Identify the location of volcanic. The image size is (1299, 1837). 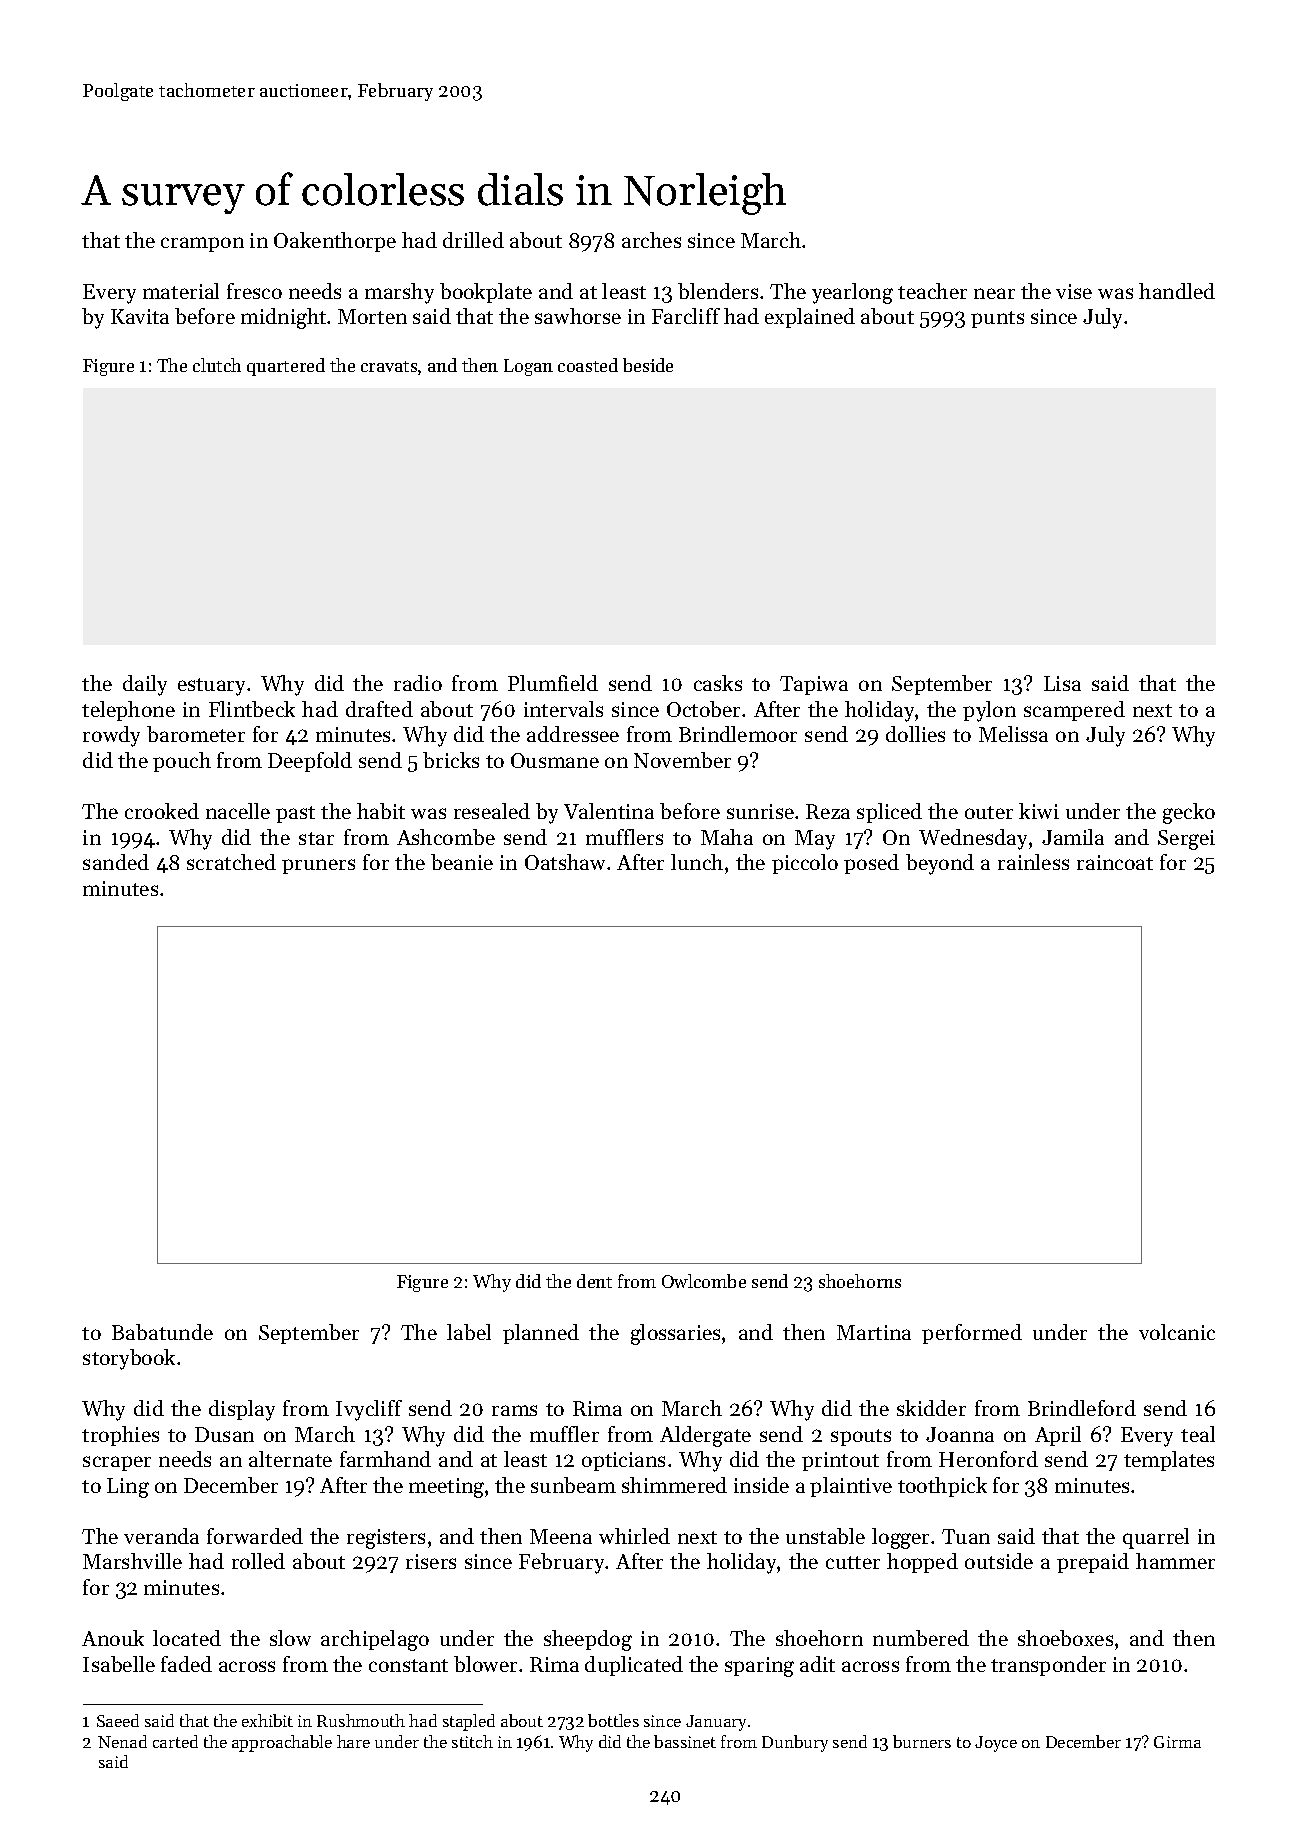
(1177, 1332).
